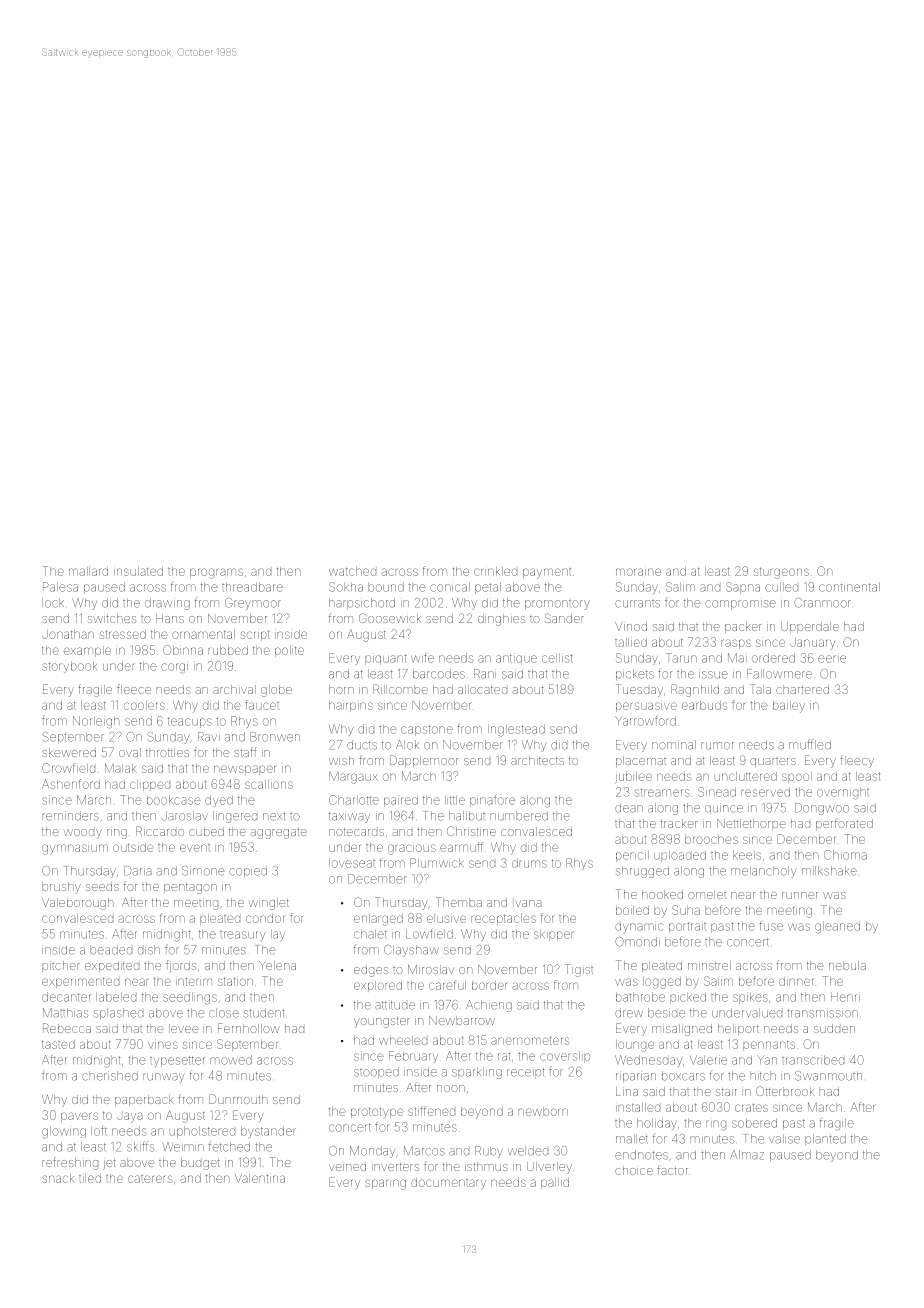 The height and width of the document is (1308, 924). I want to click on conical, so click(450, 587).
